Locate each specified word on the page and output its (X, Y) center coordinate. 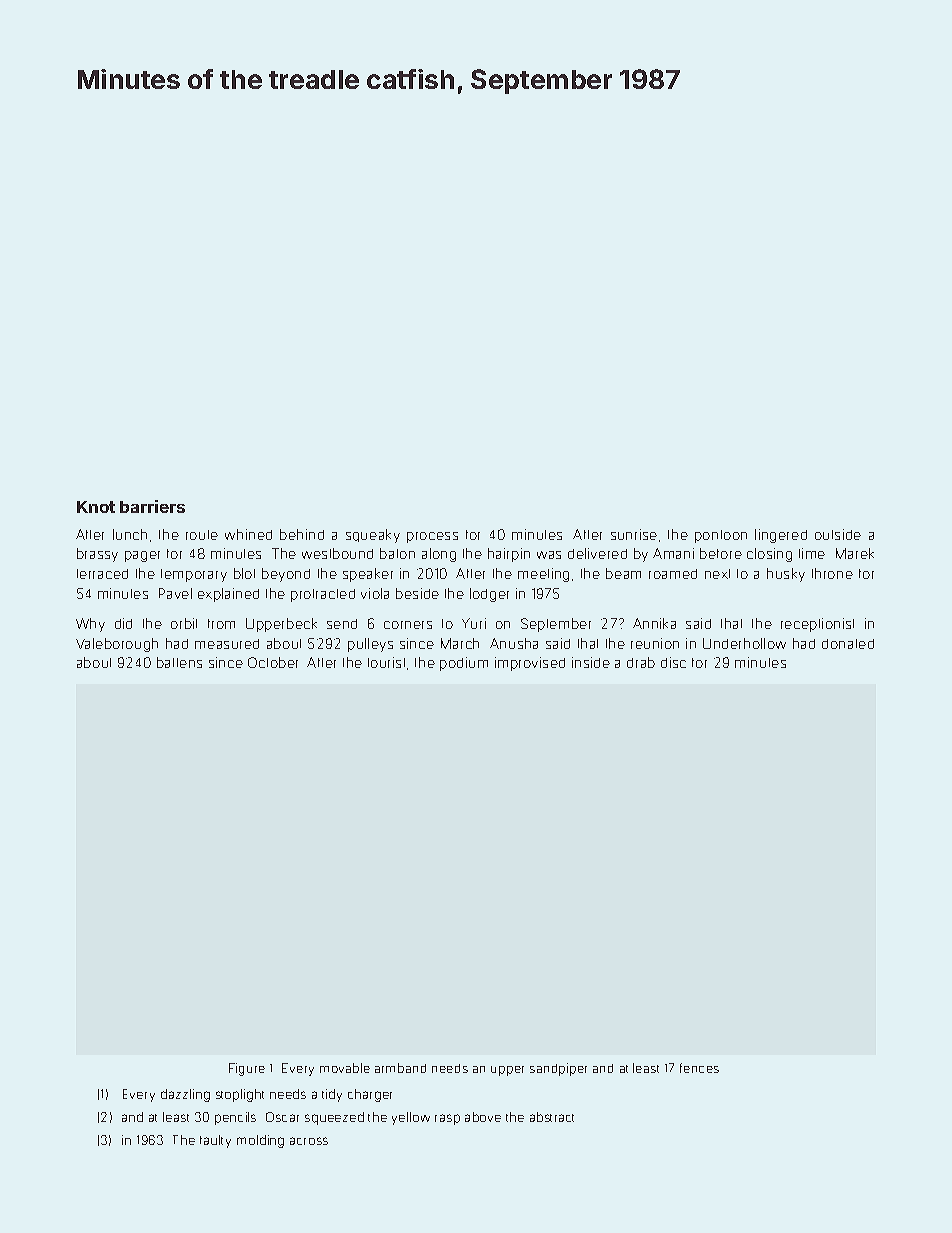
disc (673, 662)
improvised (530, 664)
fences (699, 1068)
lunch (130, 534)
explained (228, 595)
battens (179, 662)
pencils (235, 1118)
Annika (654, 623)
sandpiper (558, 1069)
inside (591, 662)
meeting (543, 575)
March (460, 643)
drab (641, 662)
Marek (855, 553)
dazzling (185, 1095)
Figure (247, 1069)
